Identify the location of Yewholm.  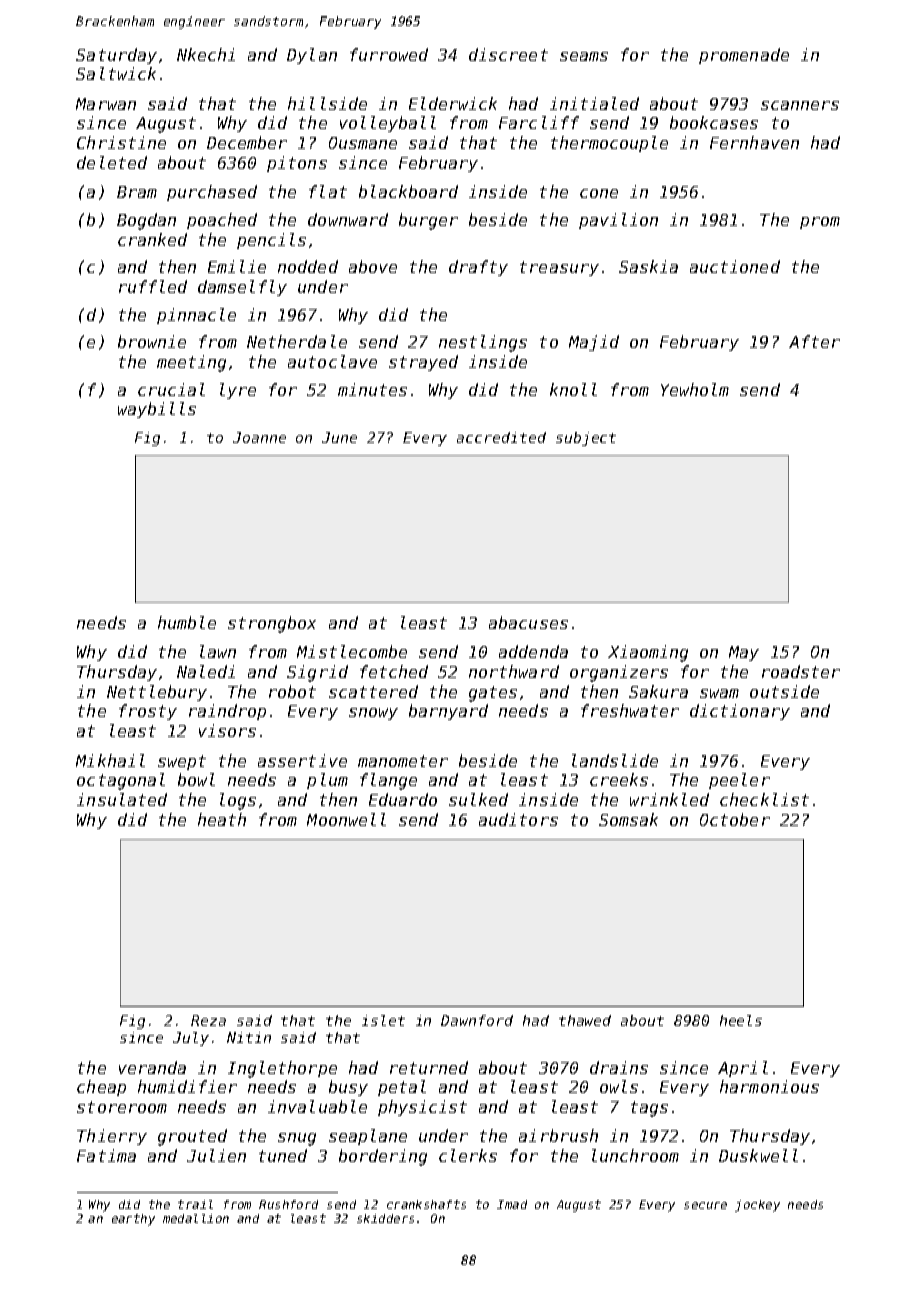
(695, 389).
